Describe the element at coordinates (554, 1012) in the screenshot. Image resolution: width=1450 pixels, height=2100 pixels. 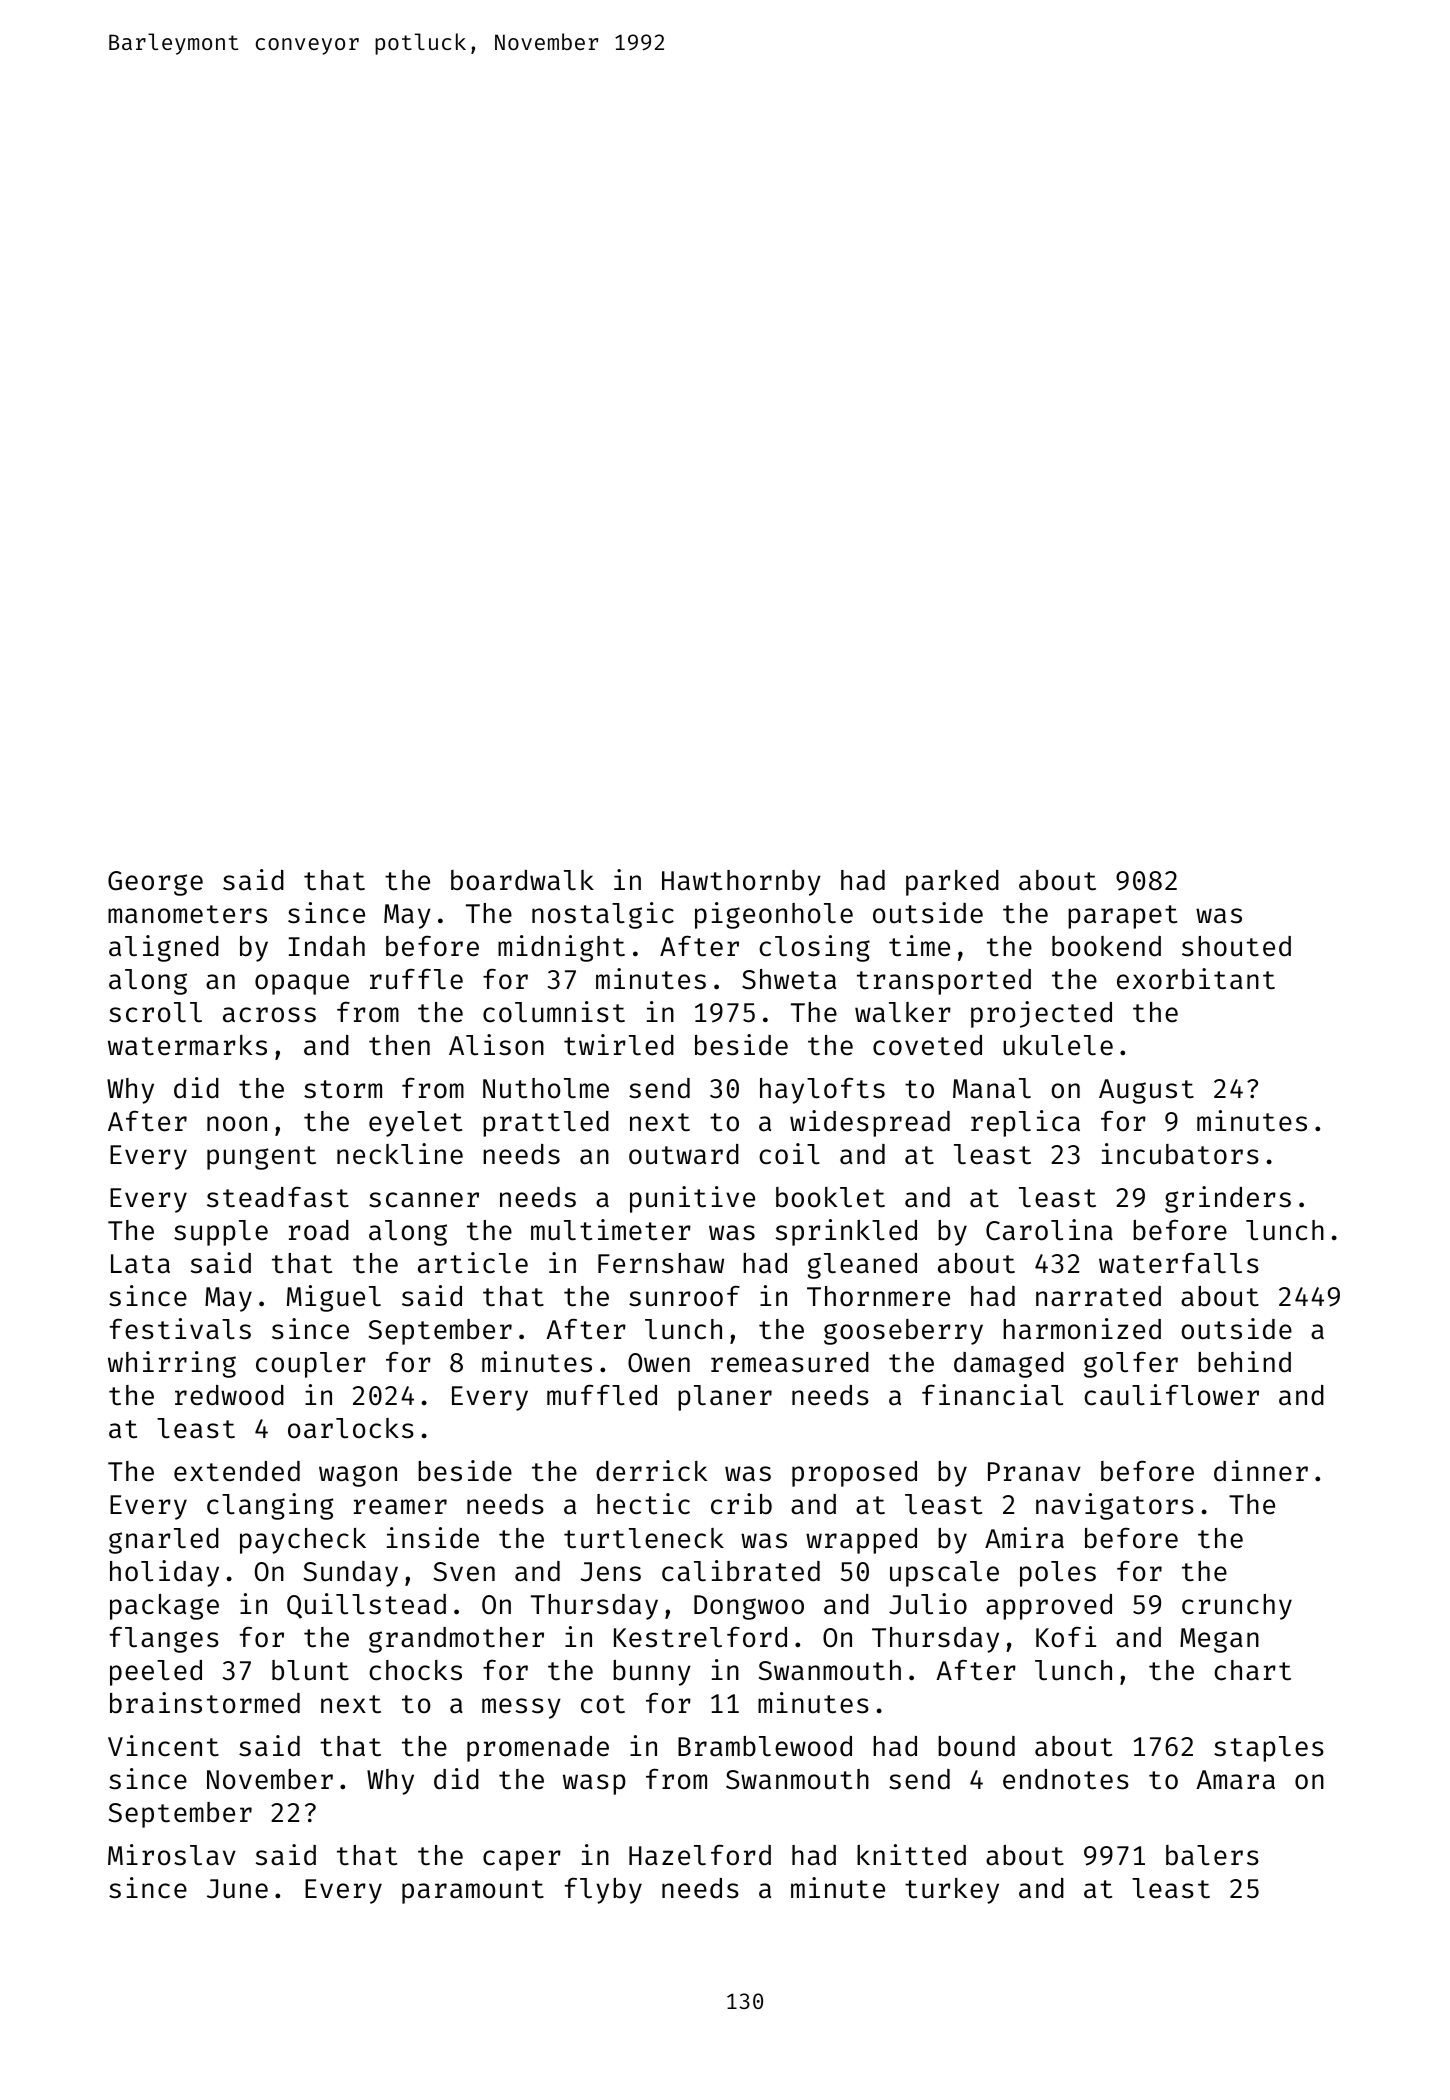
I see `columnist` at that location.
